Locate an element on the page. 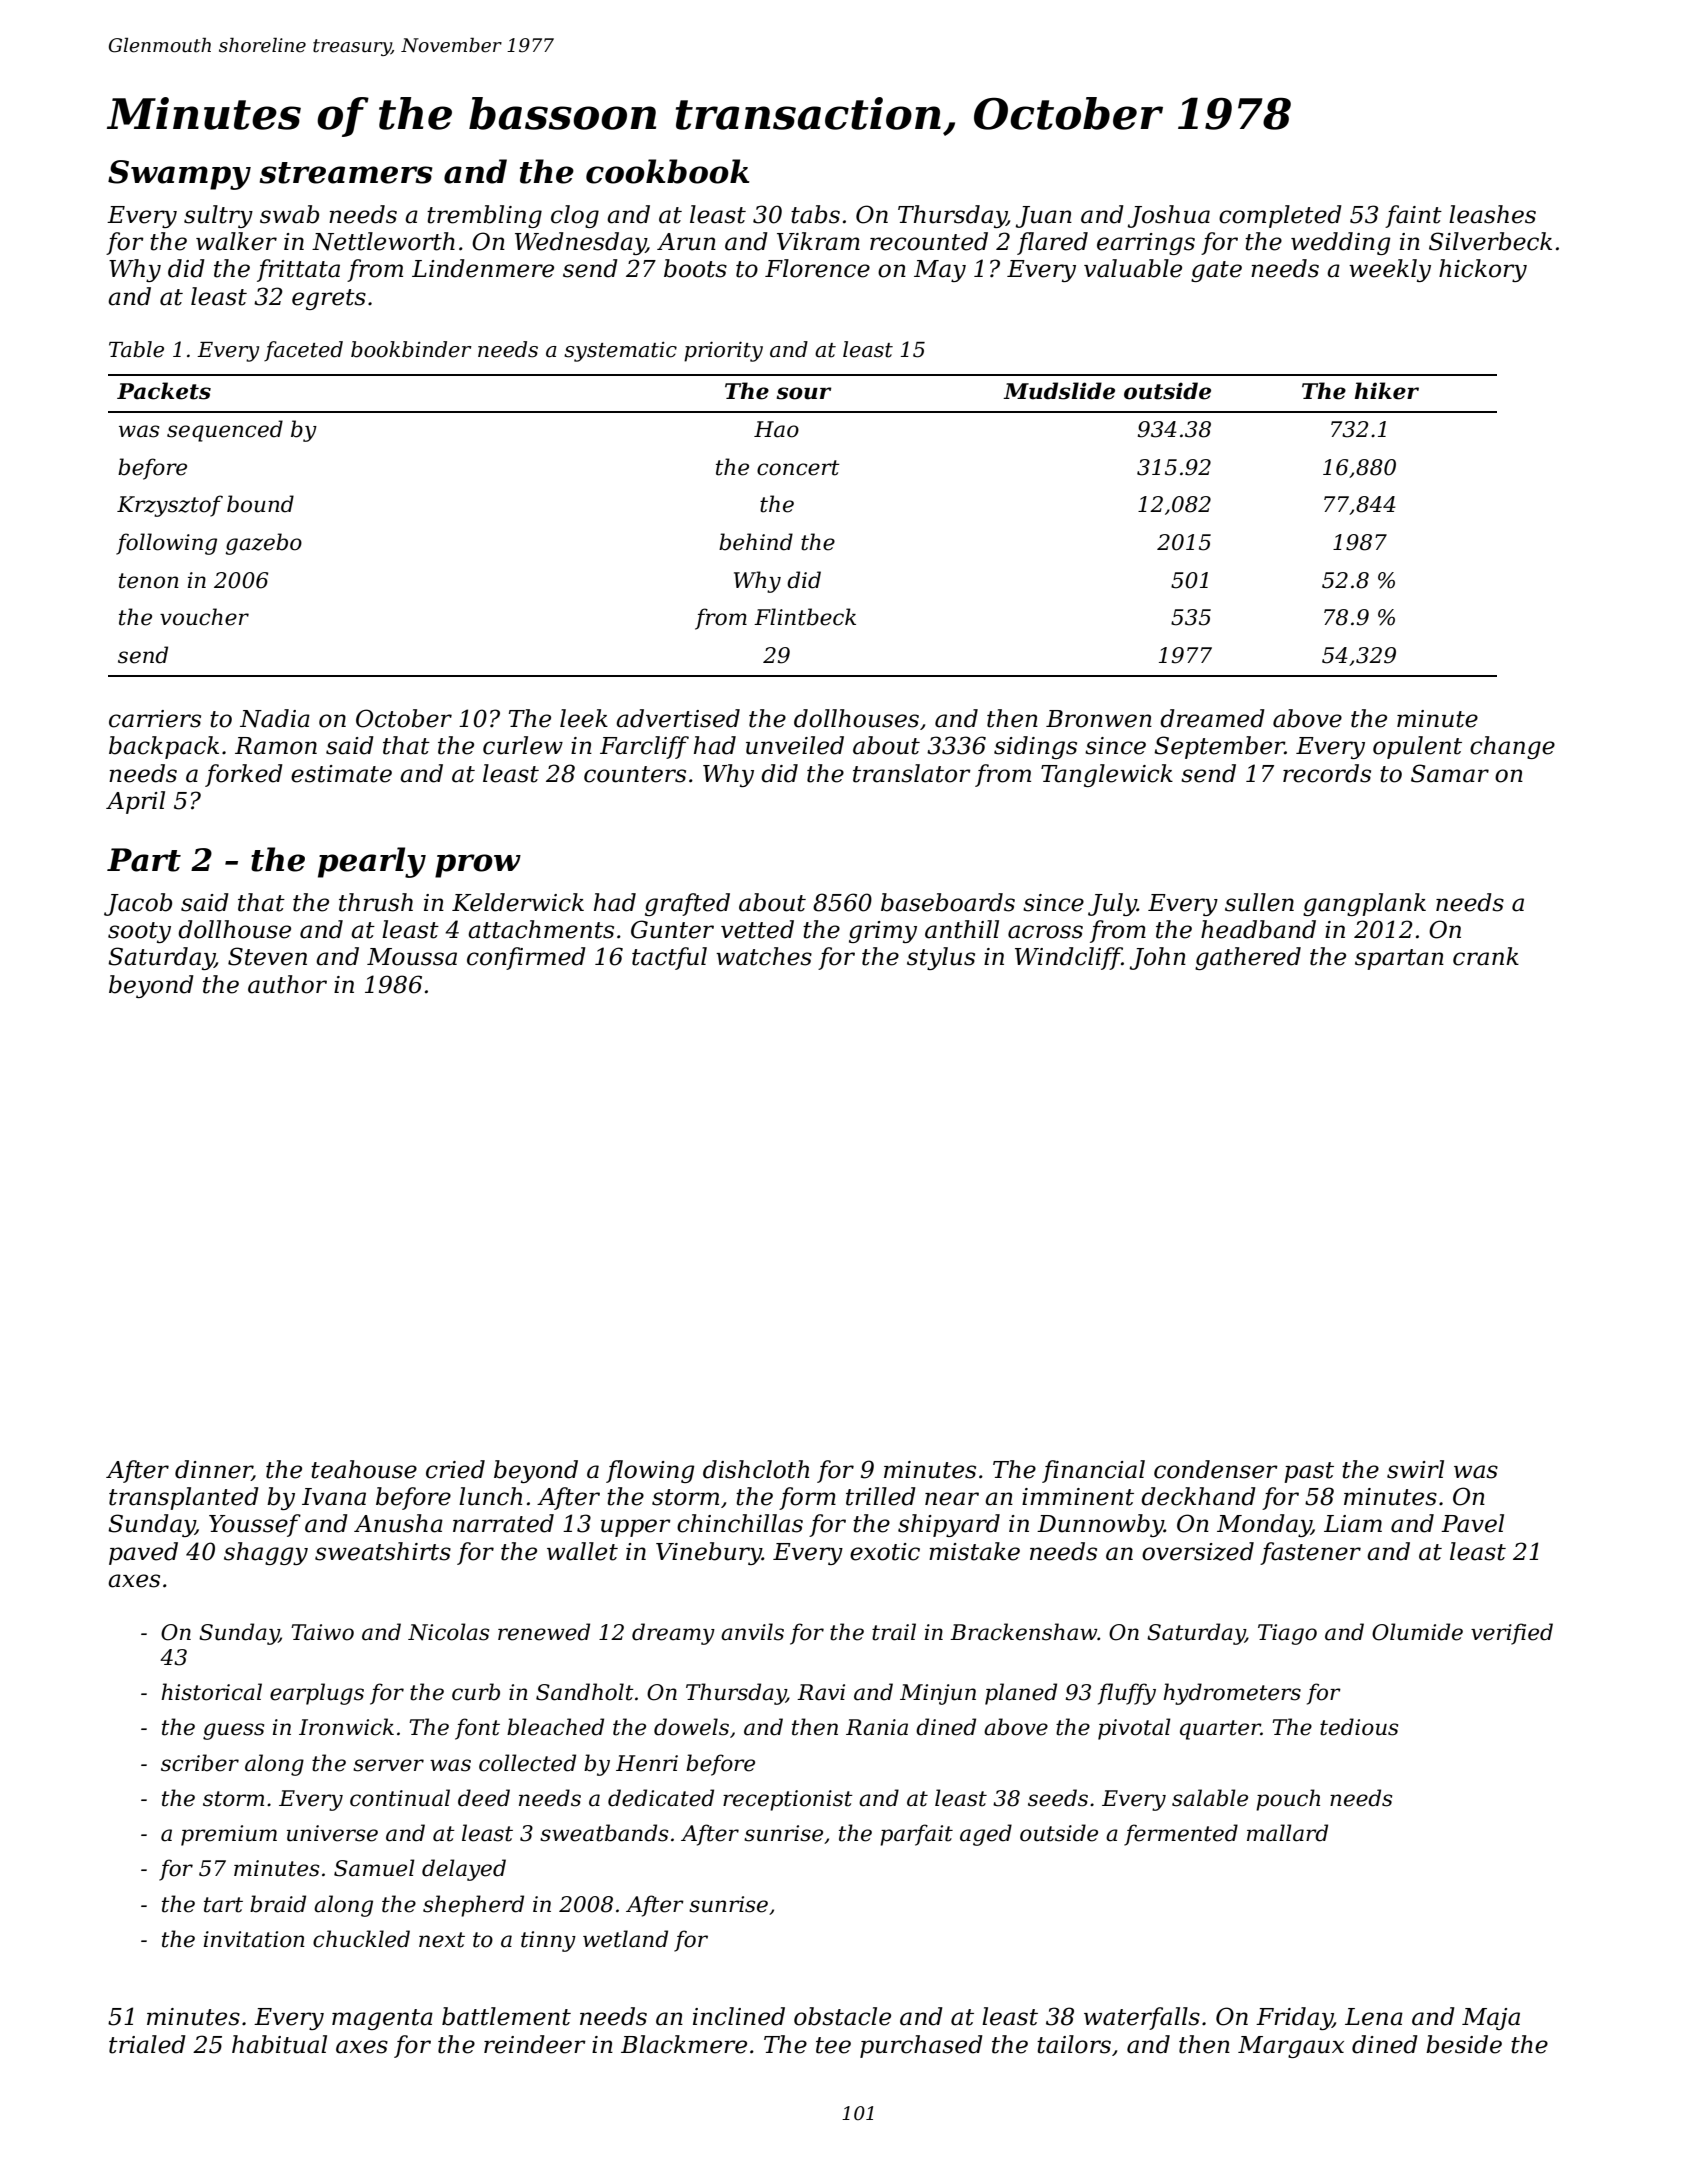  grafted is located at coordinates (687, 904).
